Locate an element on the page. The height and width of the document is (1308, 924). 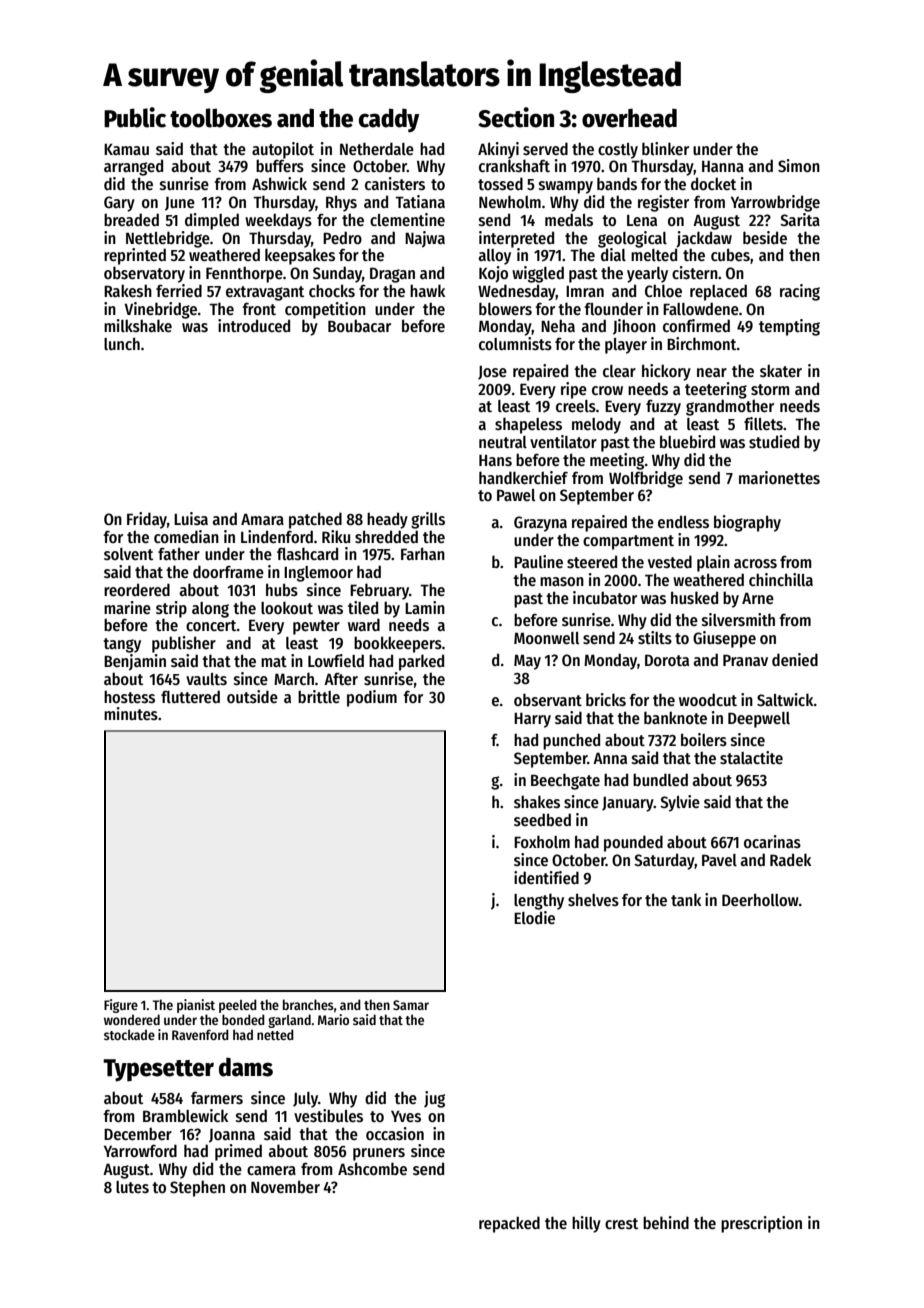
Samar is located at coordinates (411, 1005).
